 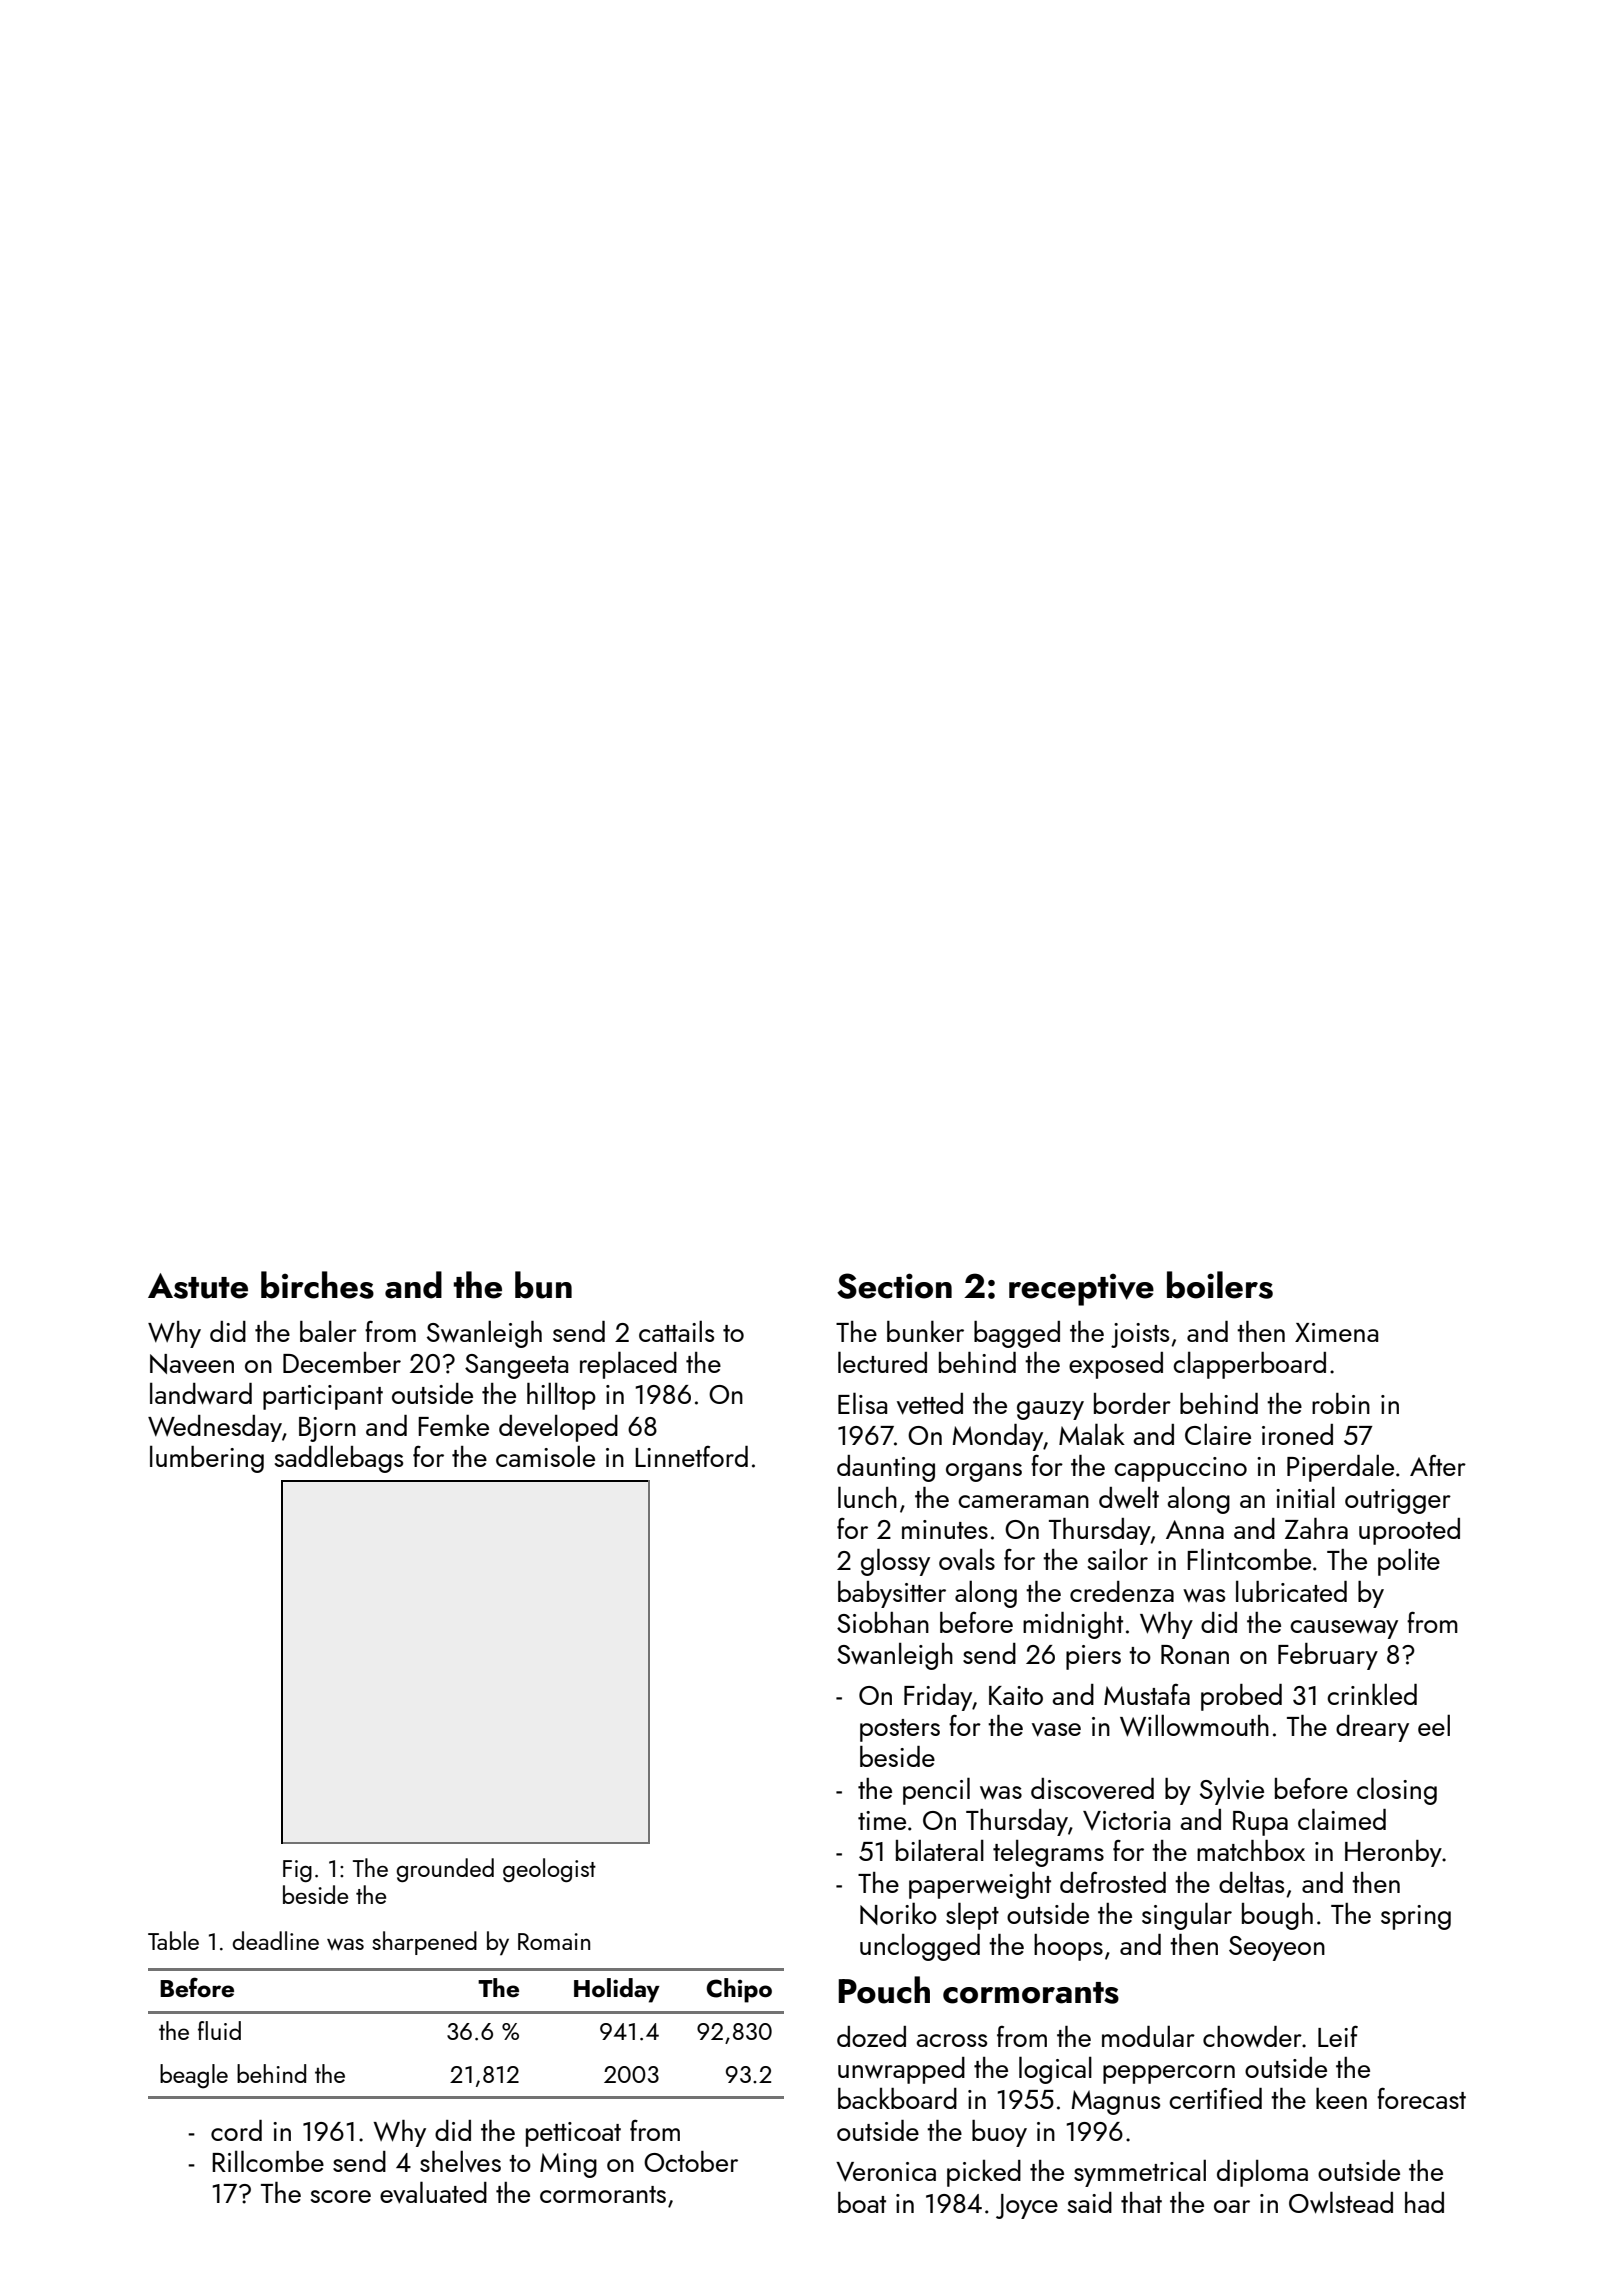 I want to click on Astute, so click(x=198, y=1286).
